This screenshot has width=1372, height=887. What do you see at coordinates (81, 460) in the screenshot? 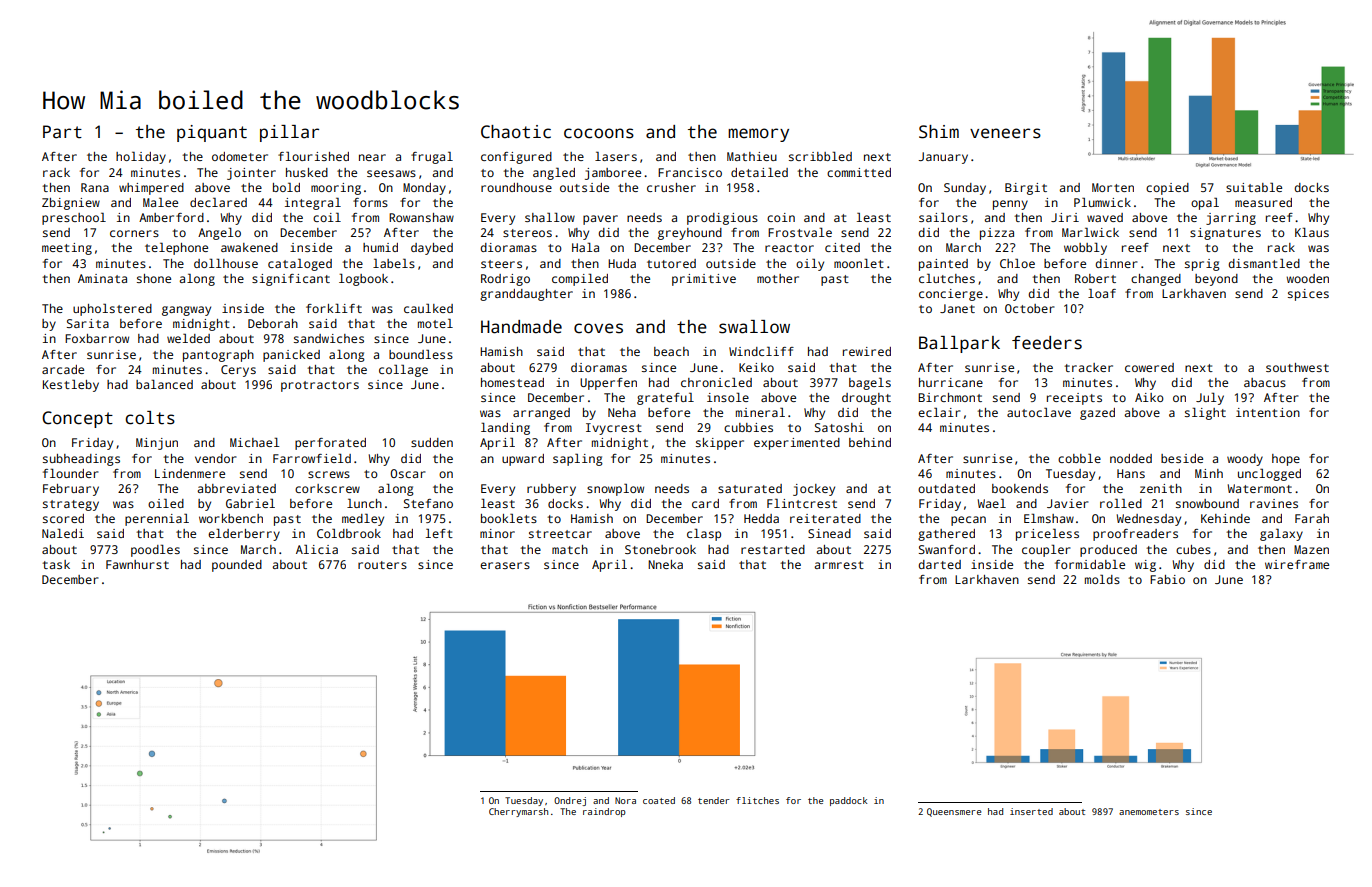
I see `subheadings` at bounding box center [81, 460].
